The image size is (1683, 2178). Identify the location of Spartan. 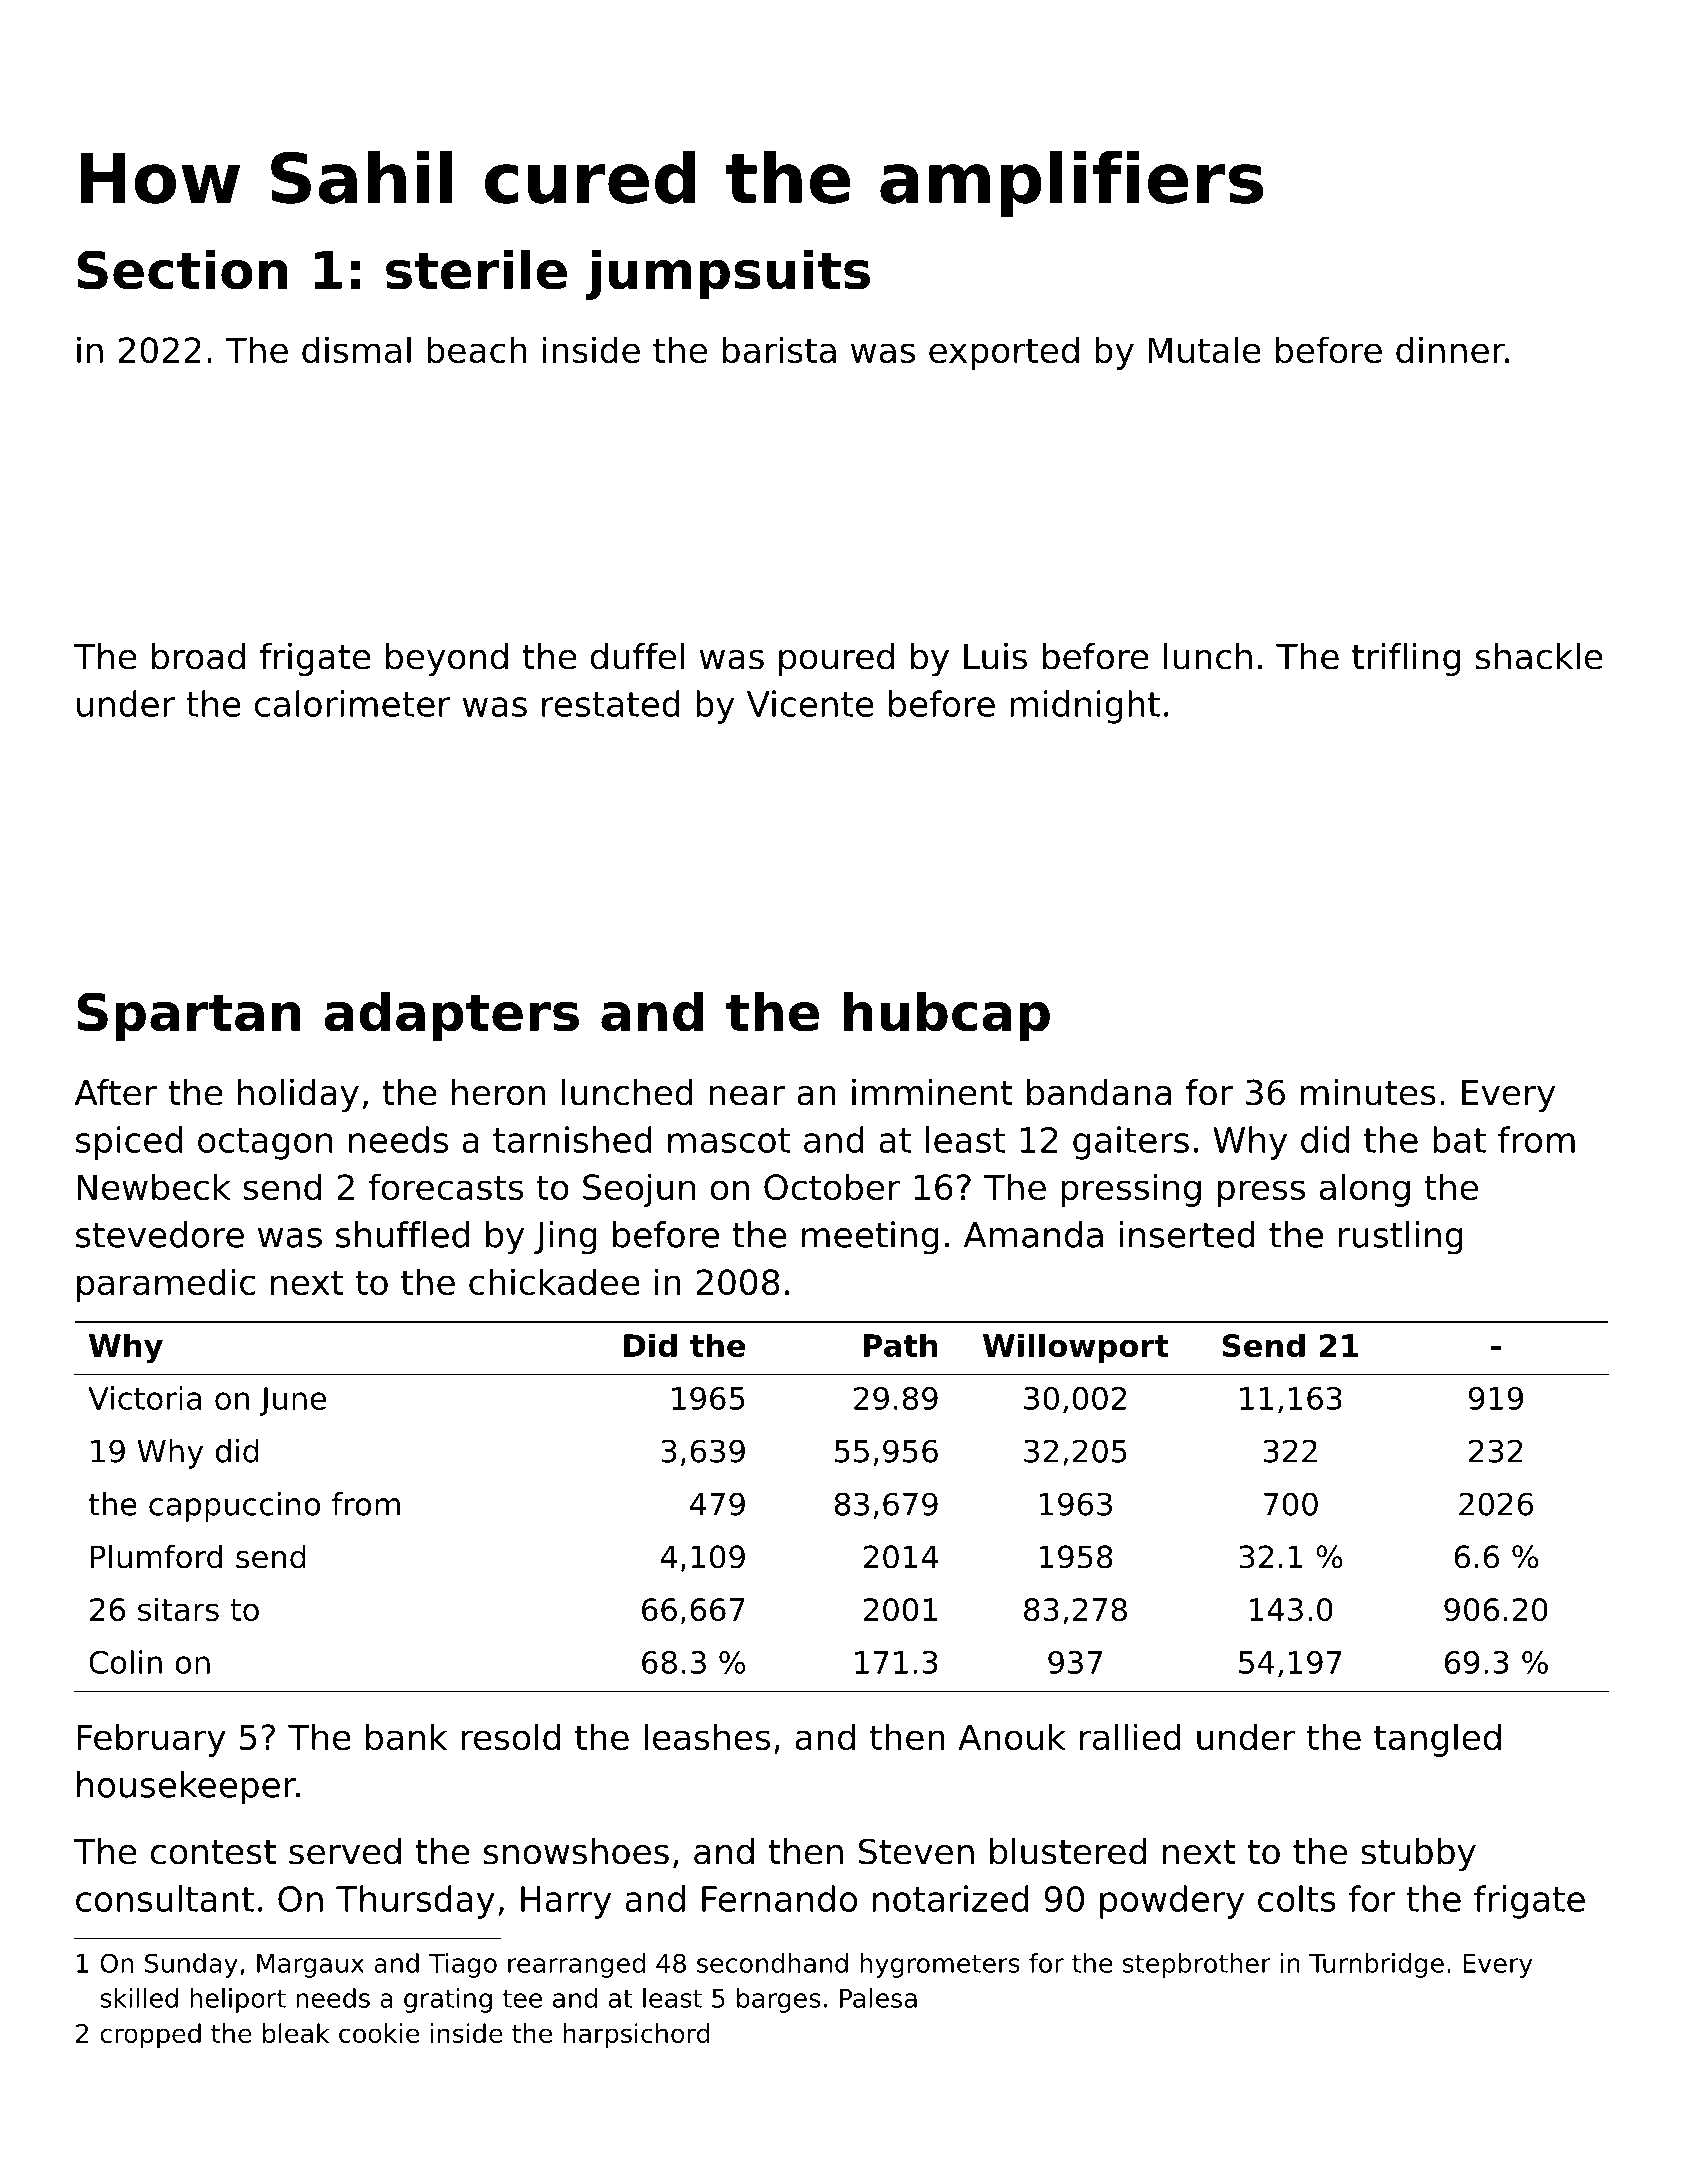
(189, 1017).
